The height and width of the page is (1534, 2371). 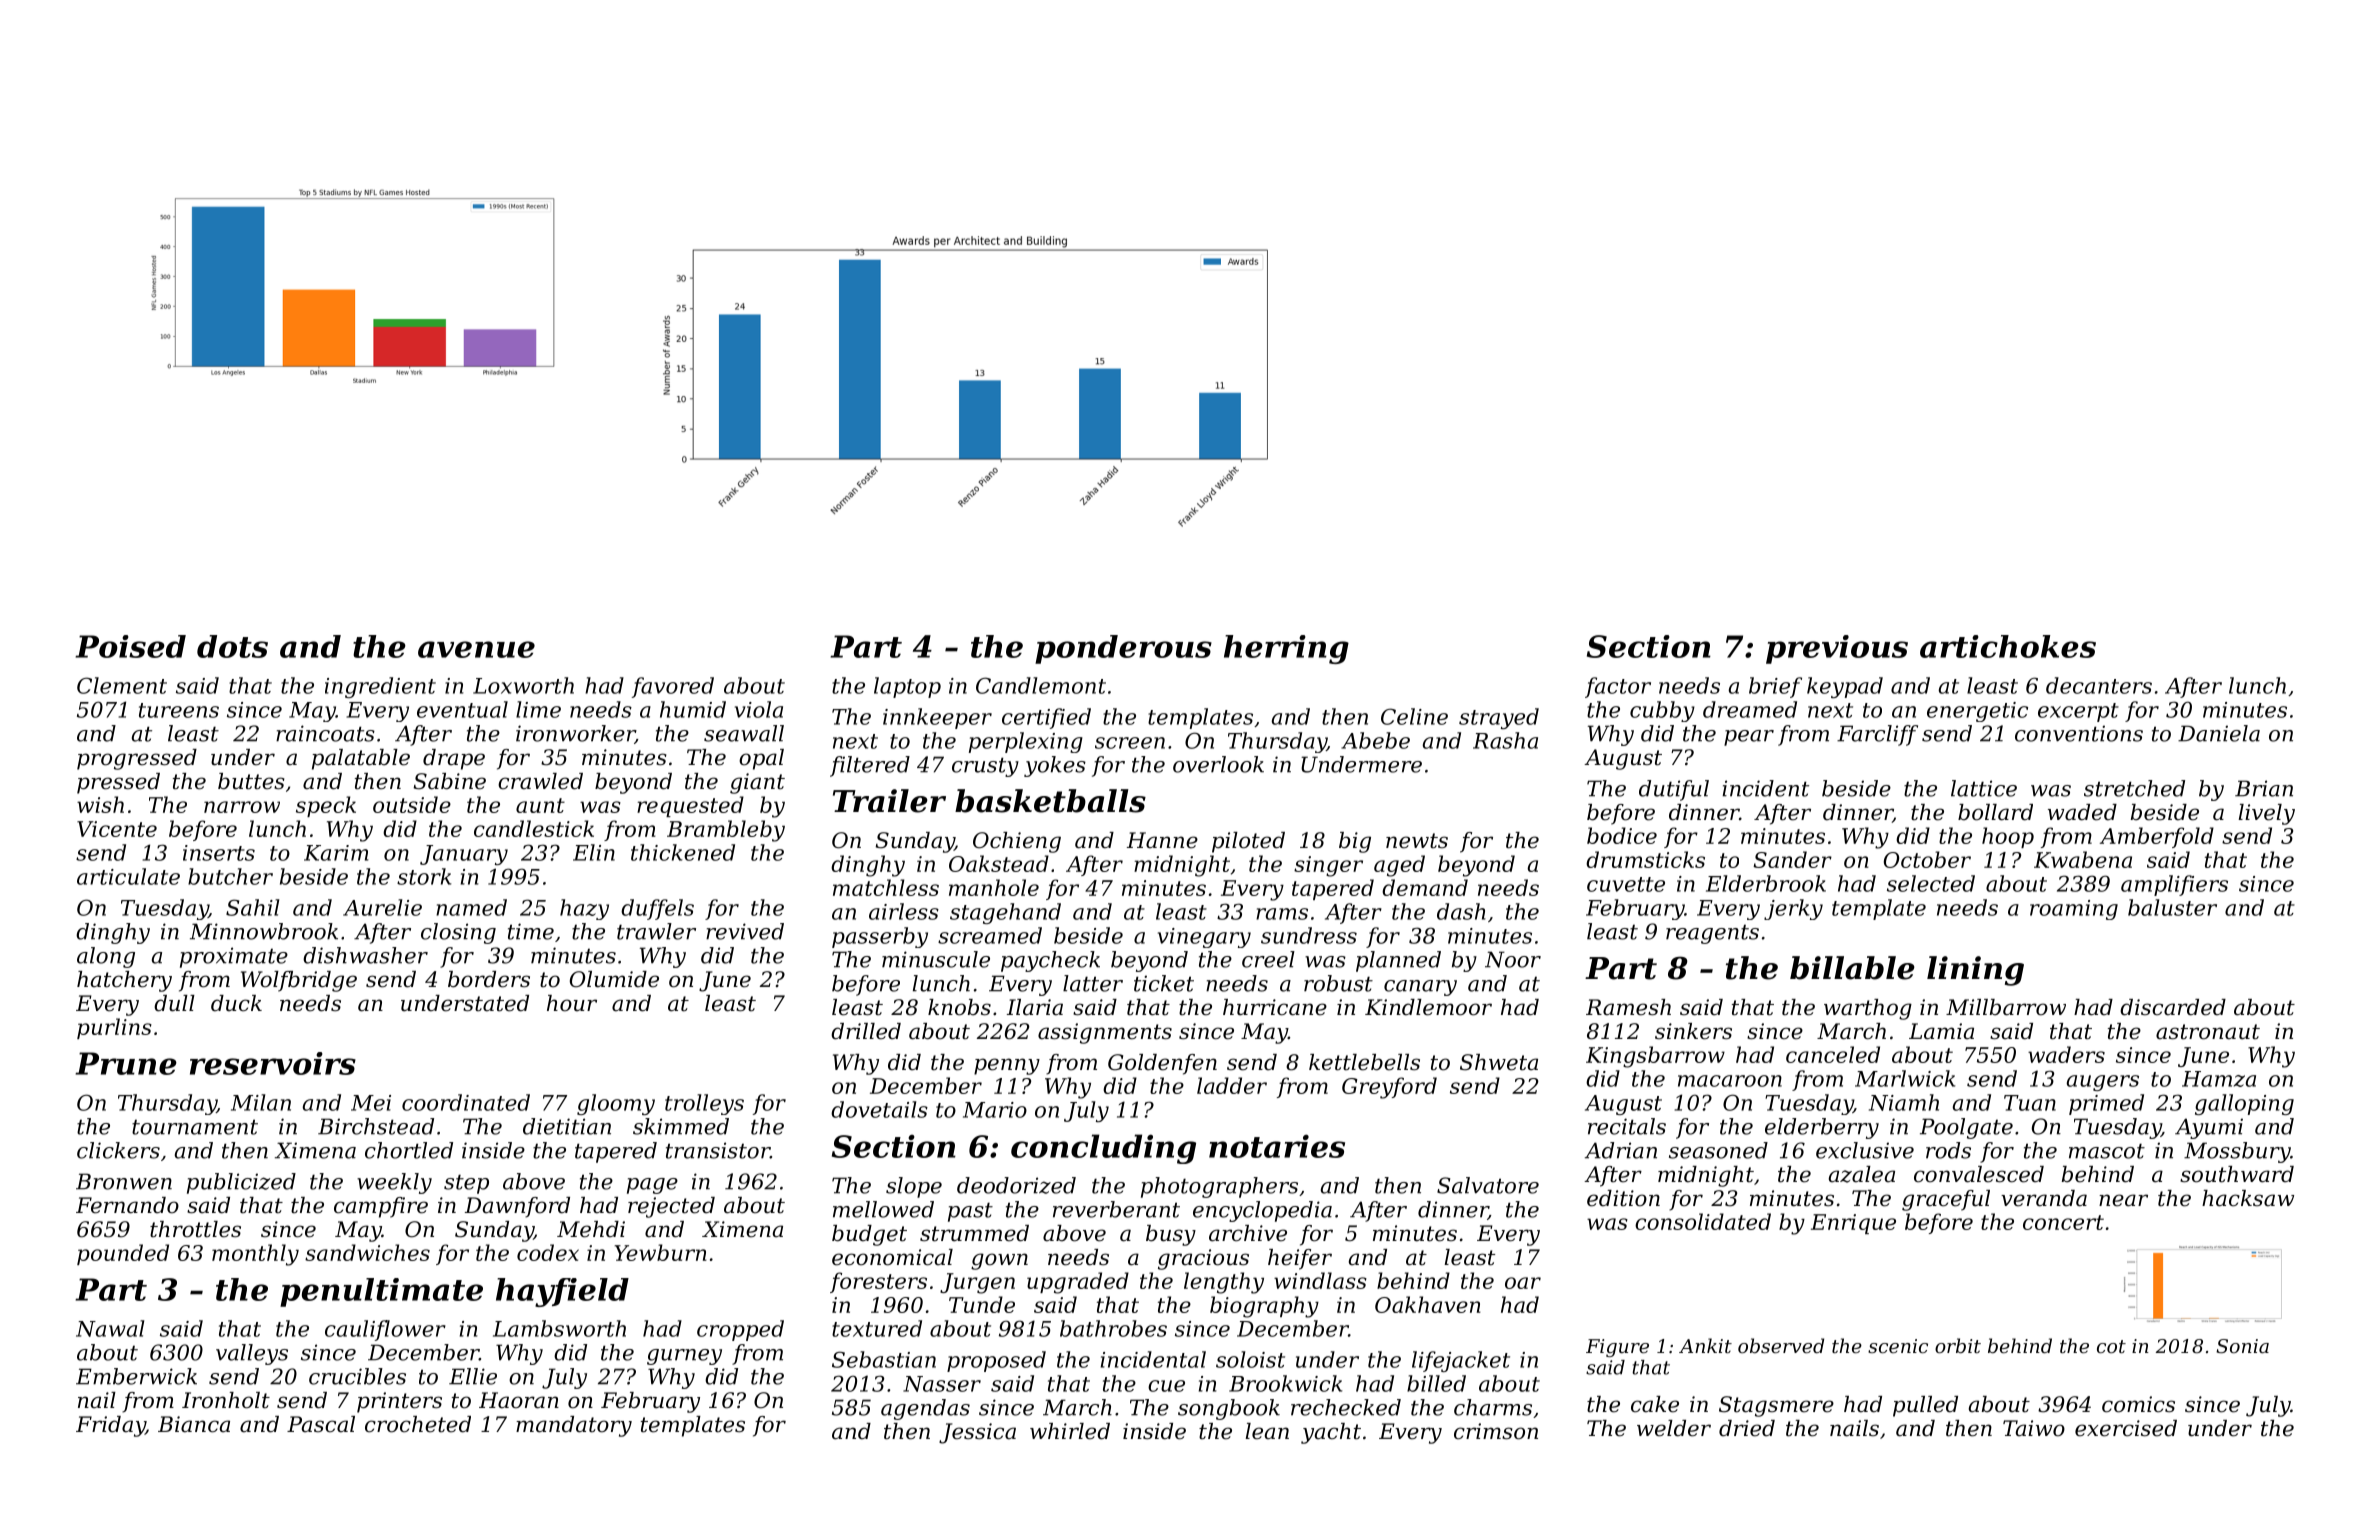 What do you see at coordinates (2008, 646) in the page?
I see `artichokes` at bounding box center [2008, 646].
